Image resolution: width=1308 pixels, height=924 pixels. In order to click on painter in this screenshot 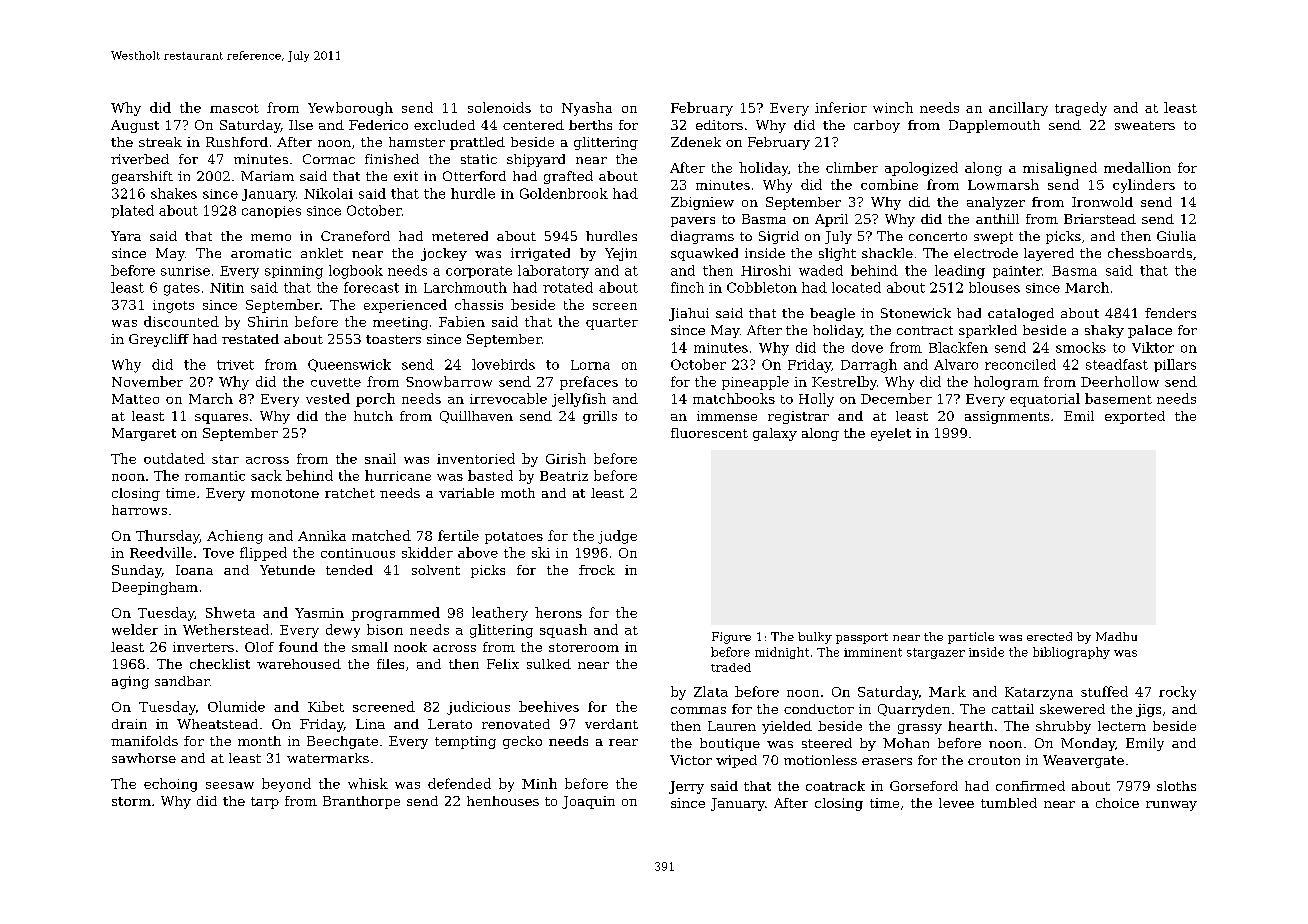, I will do `click(1017, 272)`.
